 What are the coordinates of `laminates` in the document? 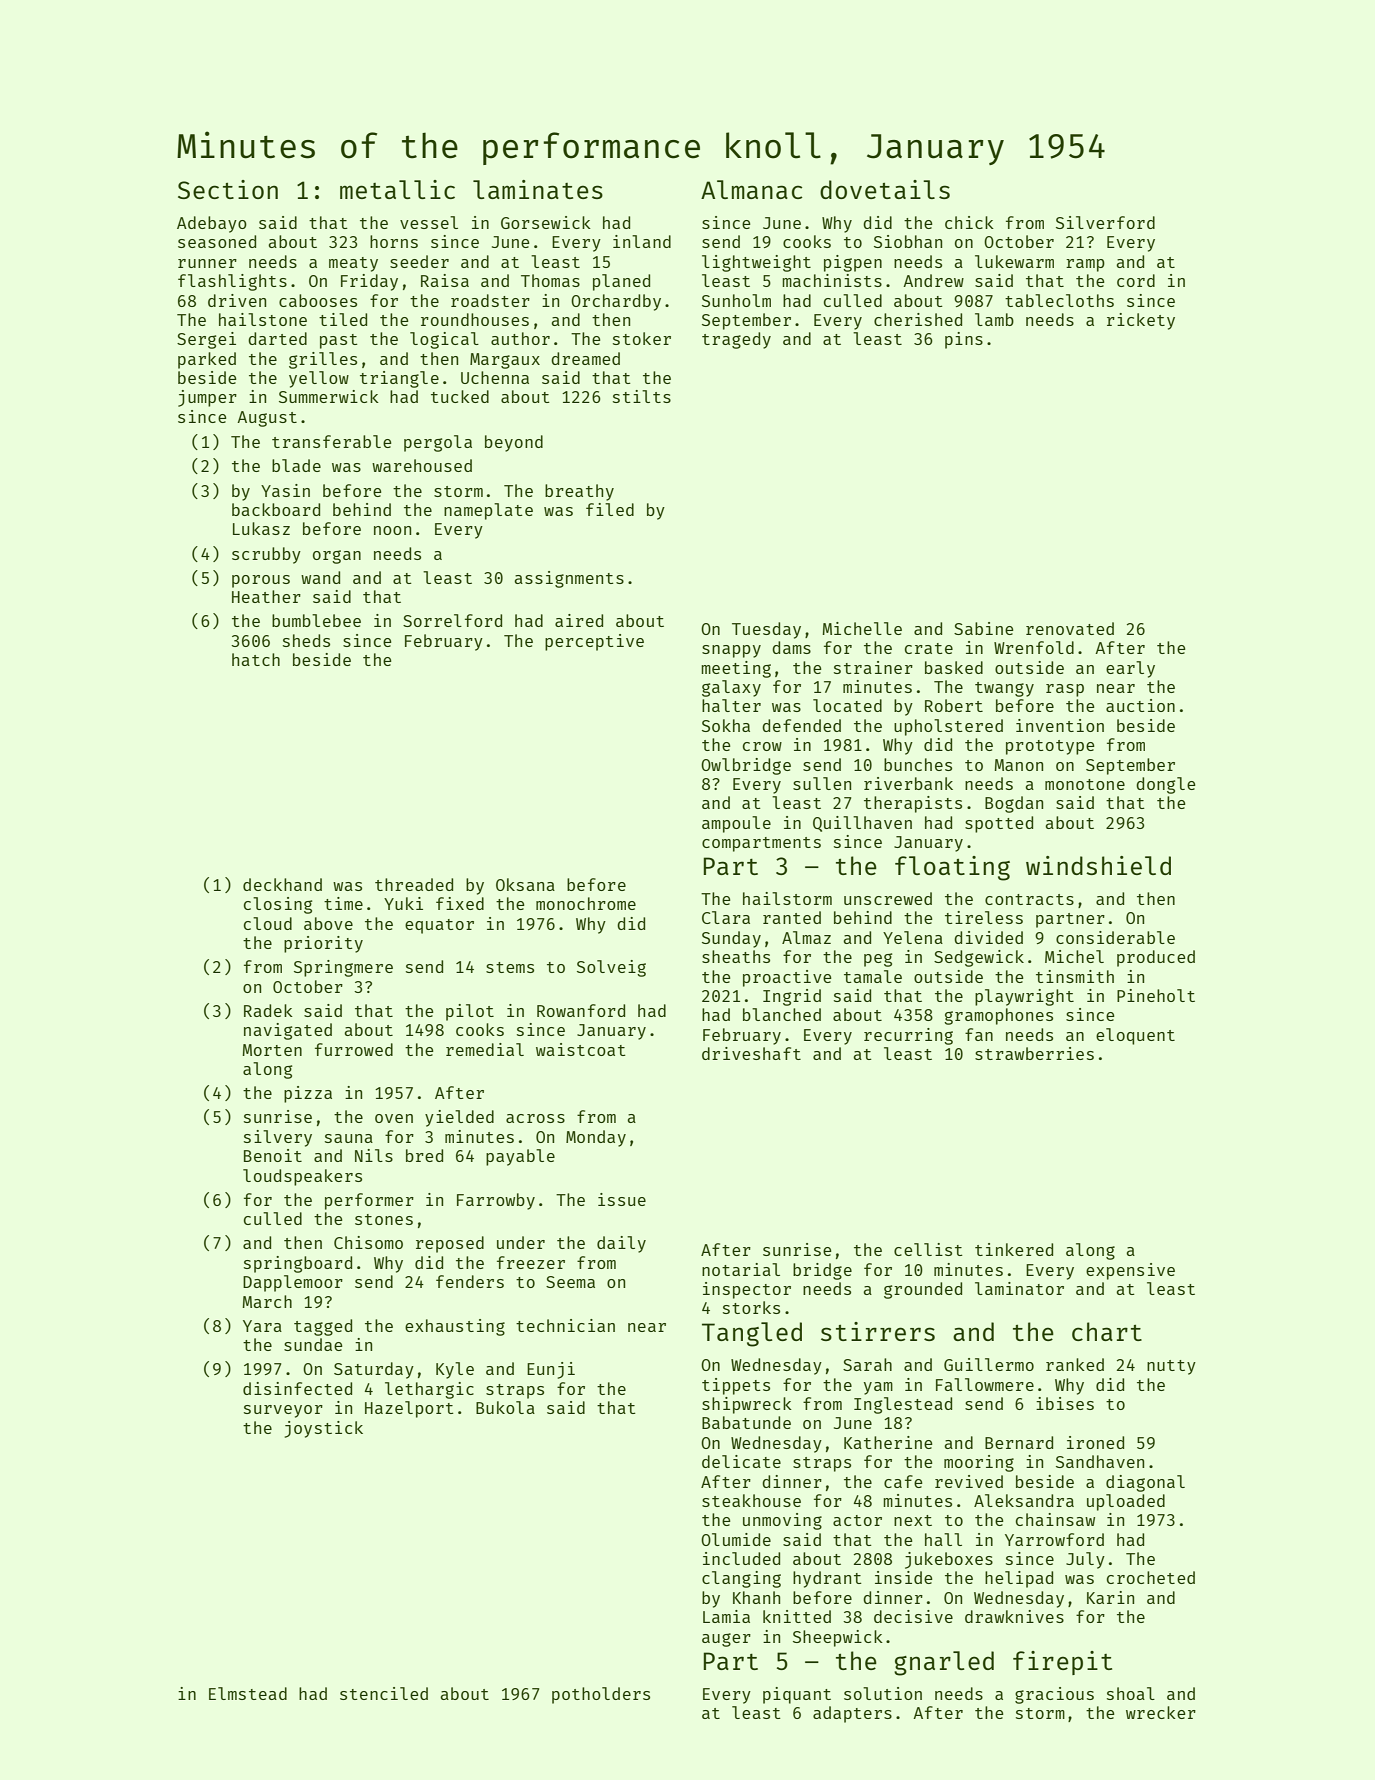 It's located at (538, 189).
